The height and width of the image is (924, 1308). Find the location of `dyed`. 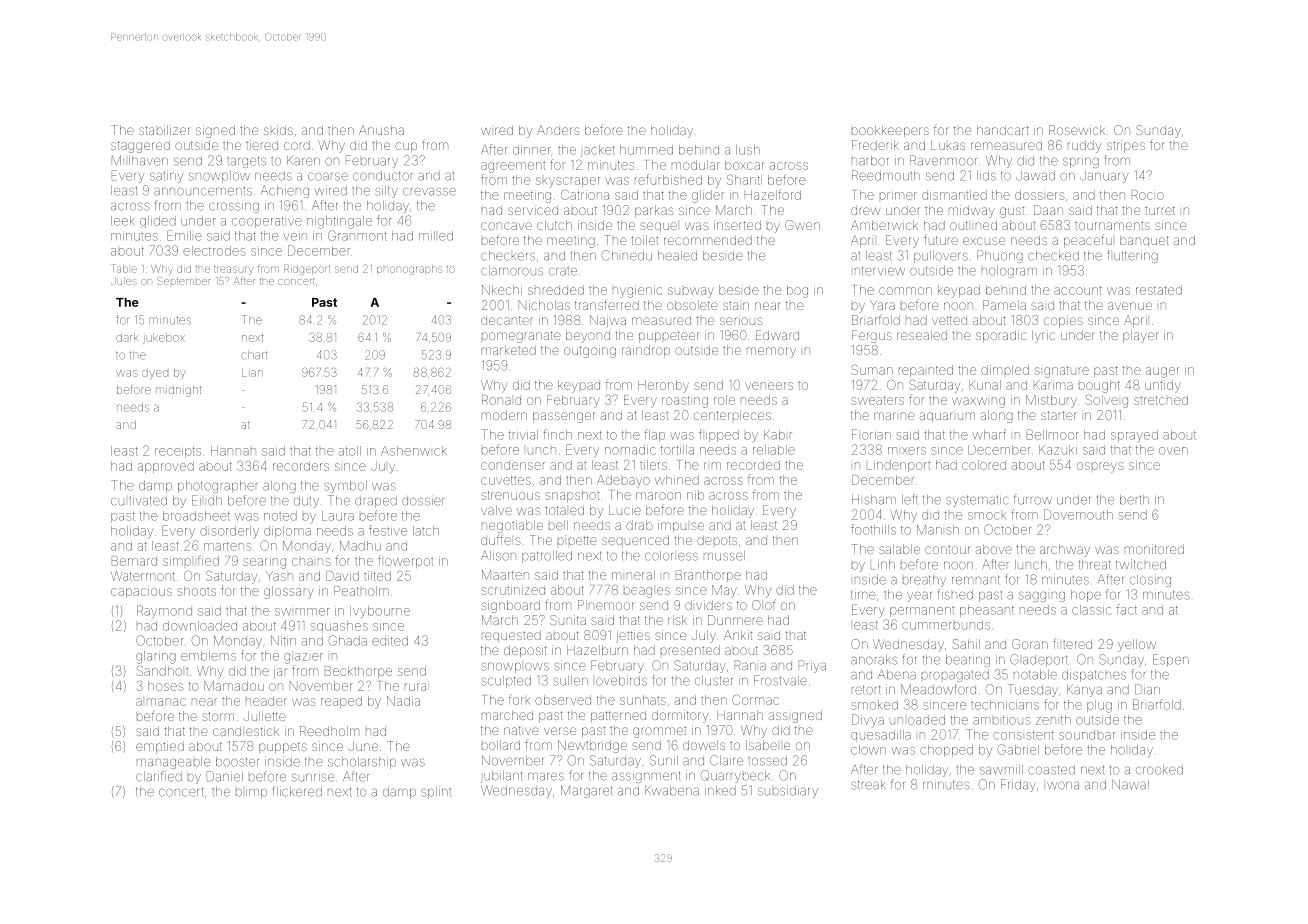

dyed is located at coordinates (155, 373).
